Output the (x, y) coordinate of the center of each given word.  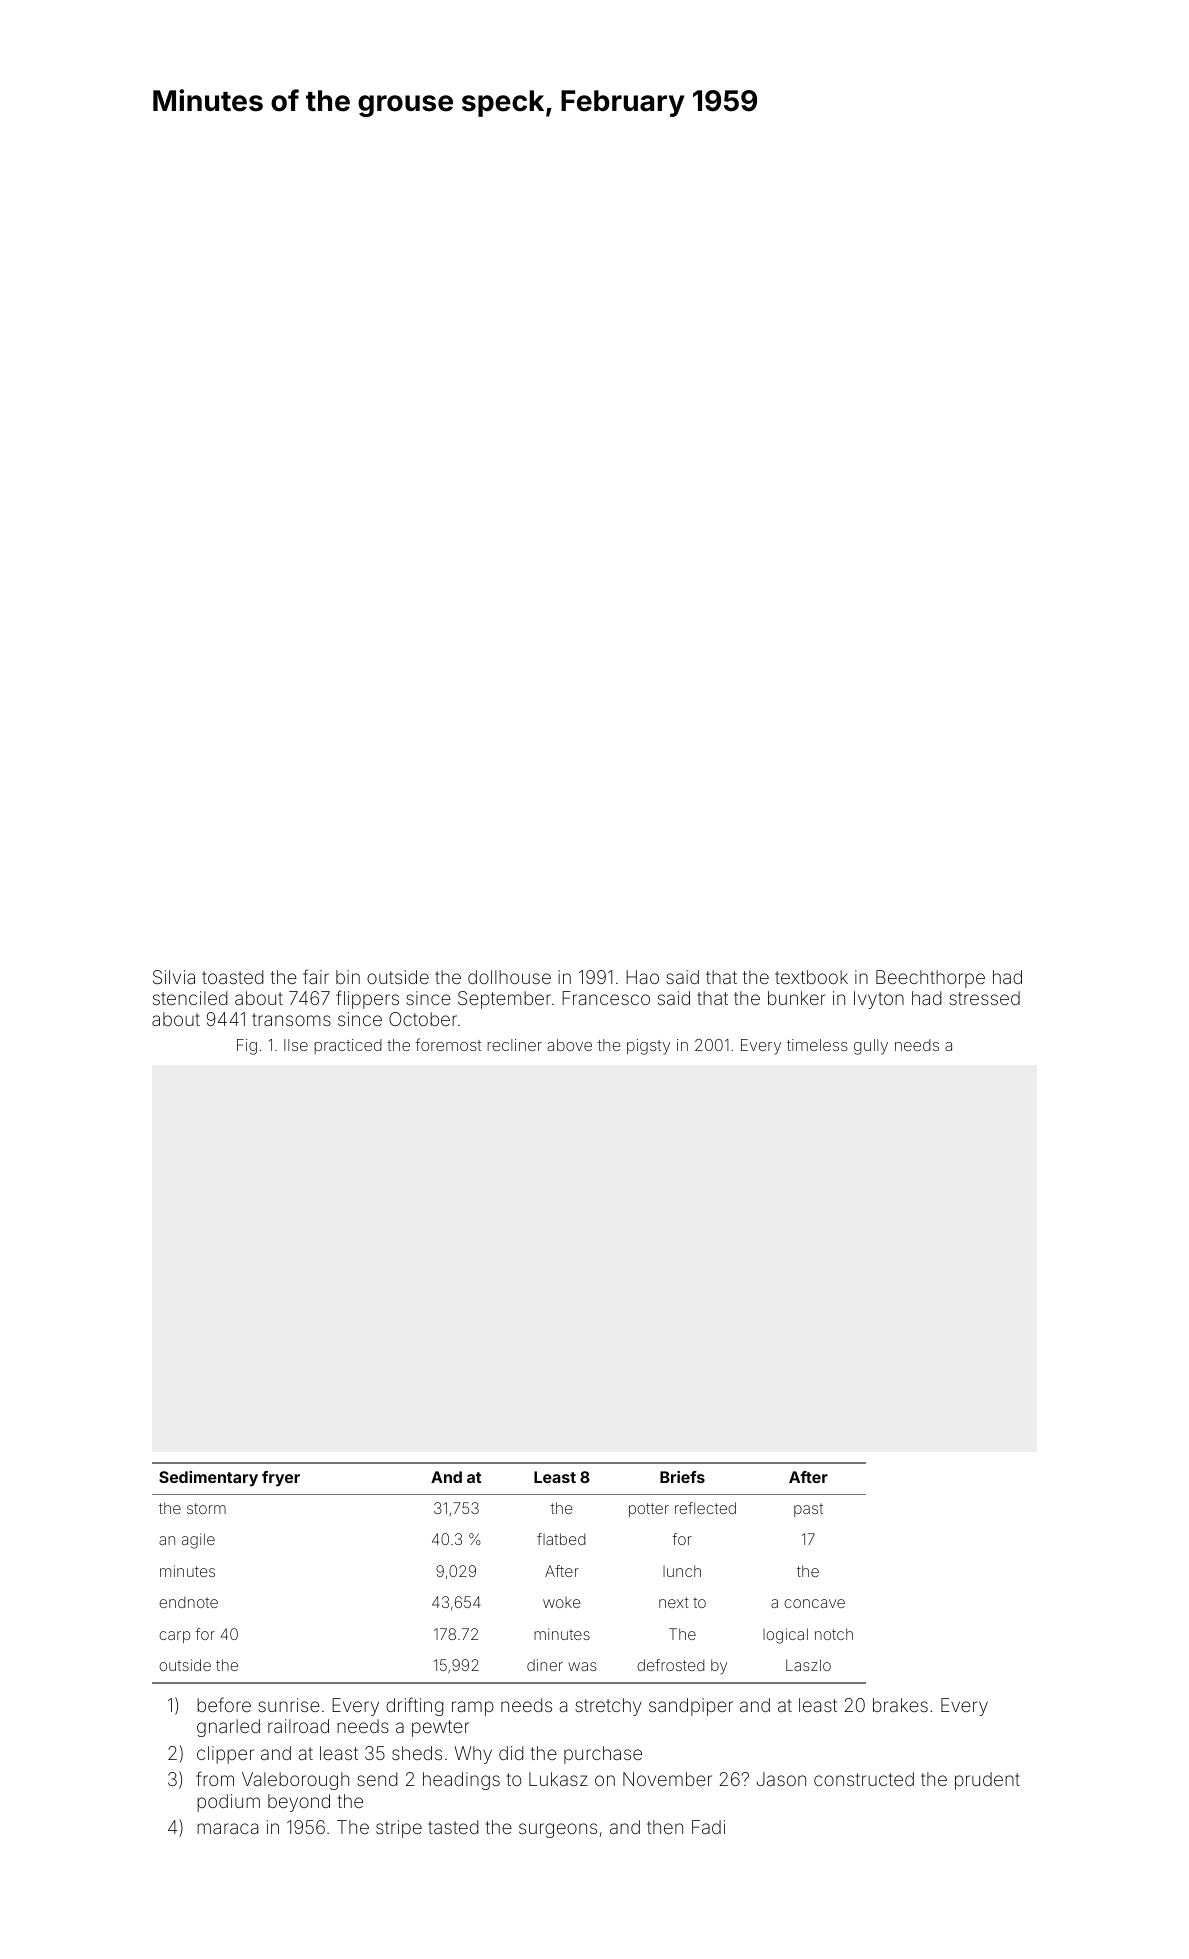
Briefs (682, 1477)
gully (871, 1047)
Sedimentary (208, 1479)
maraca (227, 1828)
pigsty (648, 1047)
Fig (247, 1047)
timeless (817, 1045)
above (569, 1045)
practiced (348, 1046)
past (808, 1510)
